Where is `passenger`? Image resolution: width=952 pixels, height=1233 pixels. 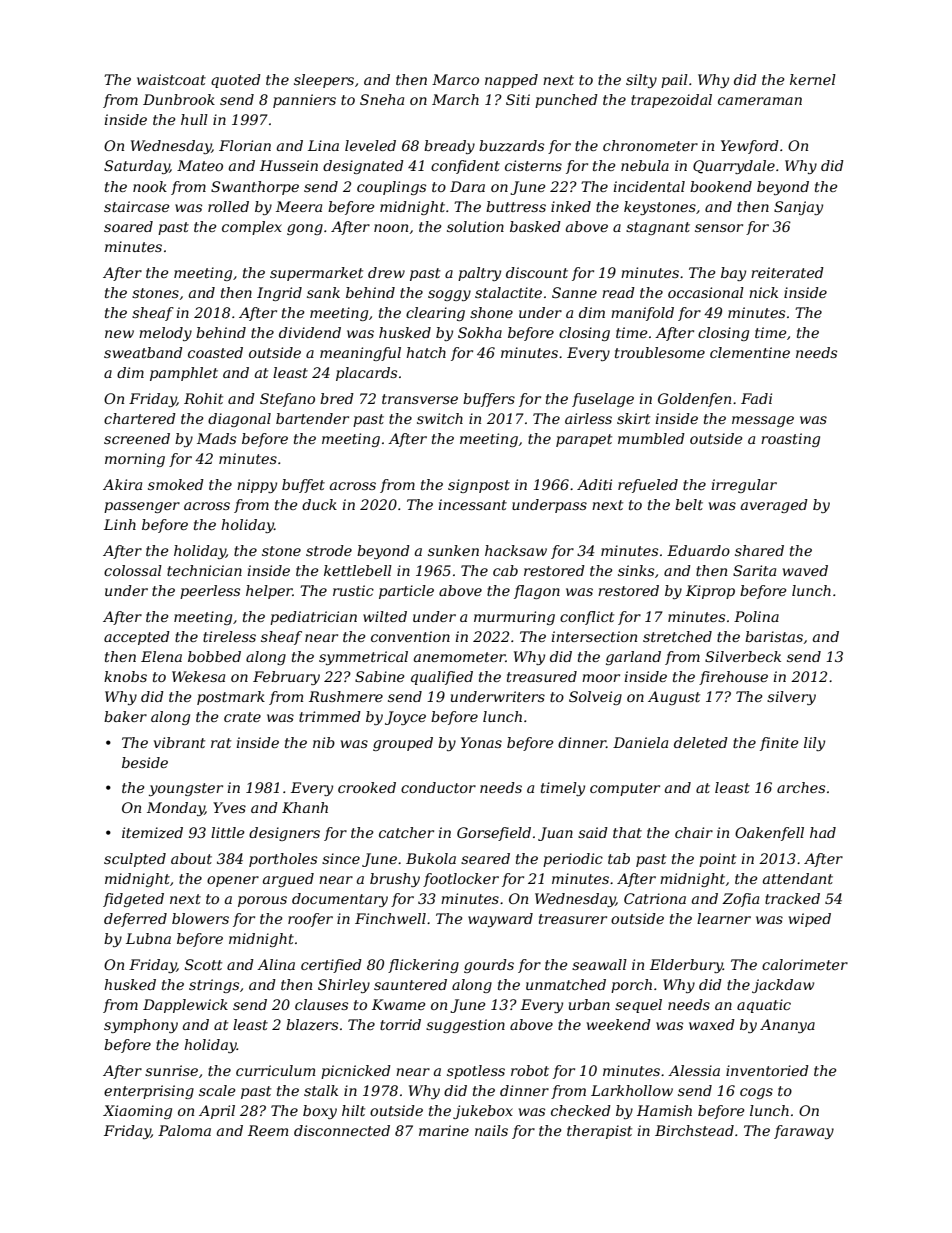
passenger is located at coordinates (142, 507).
